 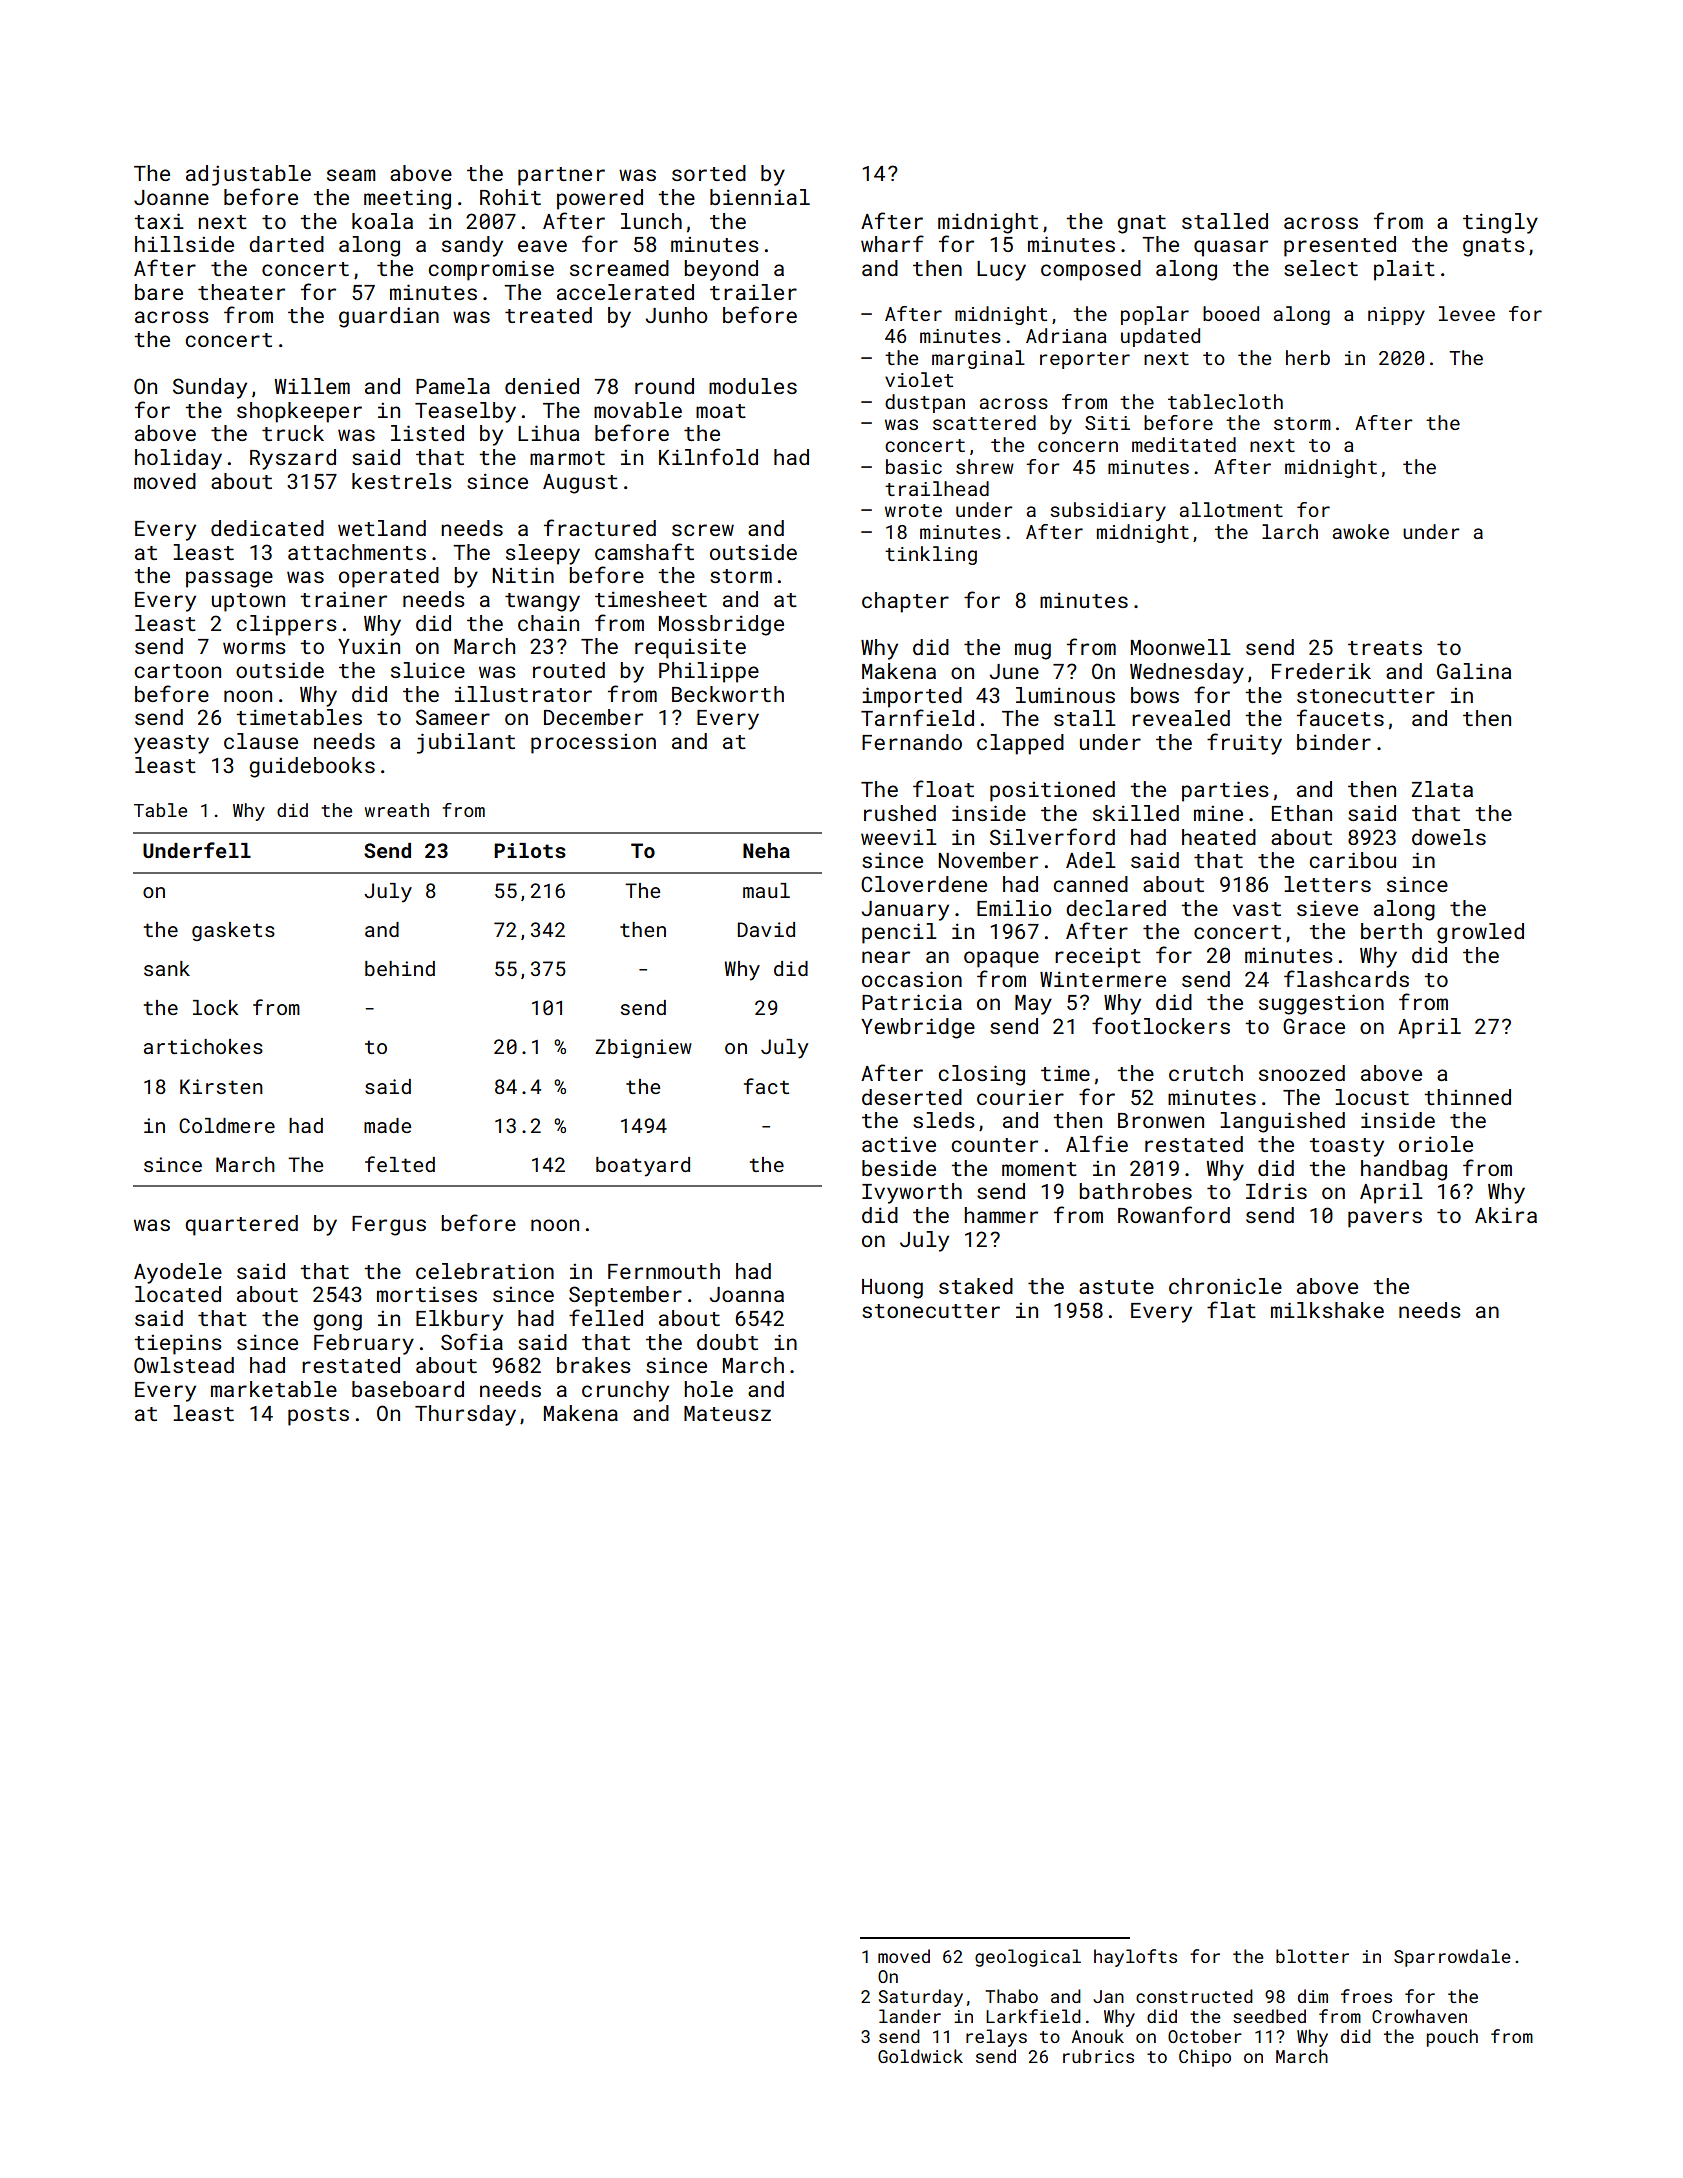 I want to click on Goldwick, so click(x=920, y=2056).
